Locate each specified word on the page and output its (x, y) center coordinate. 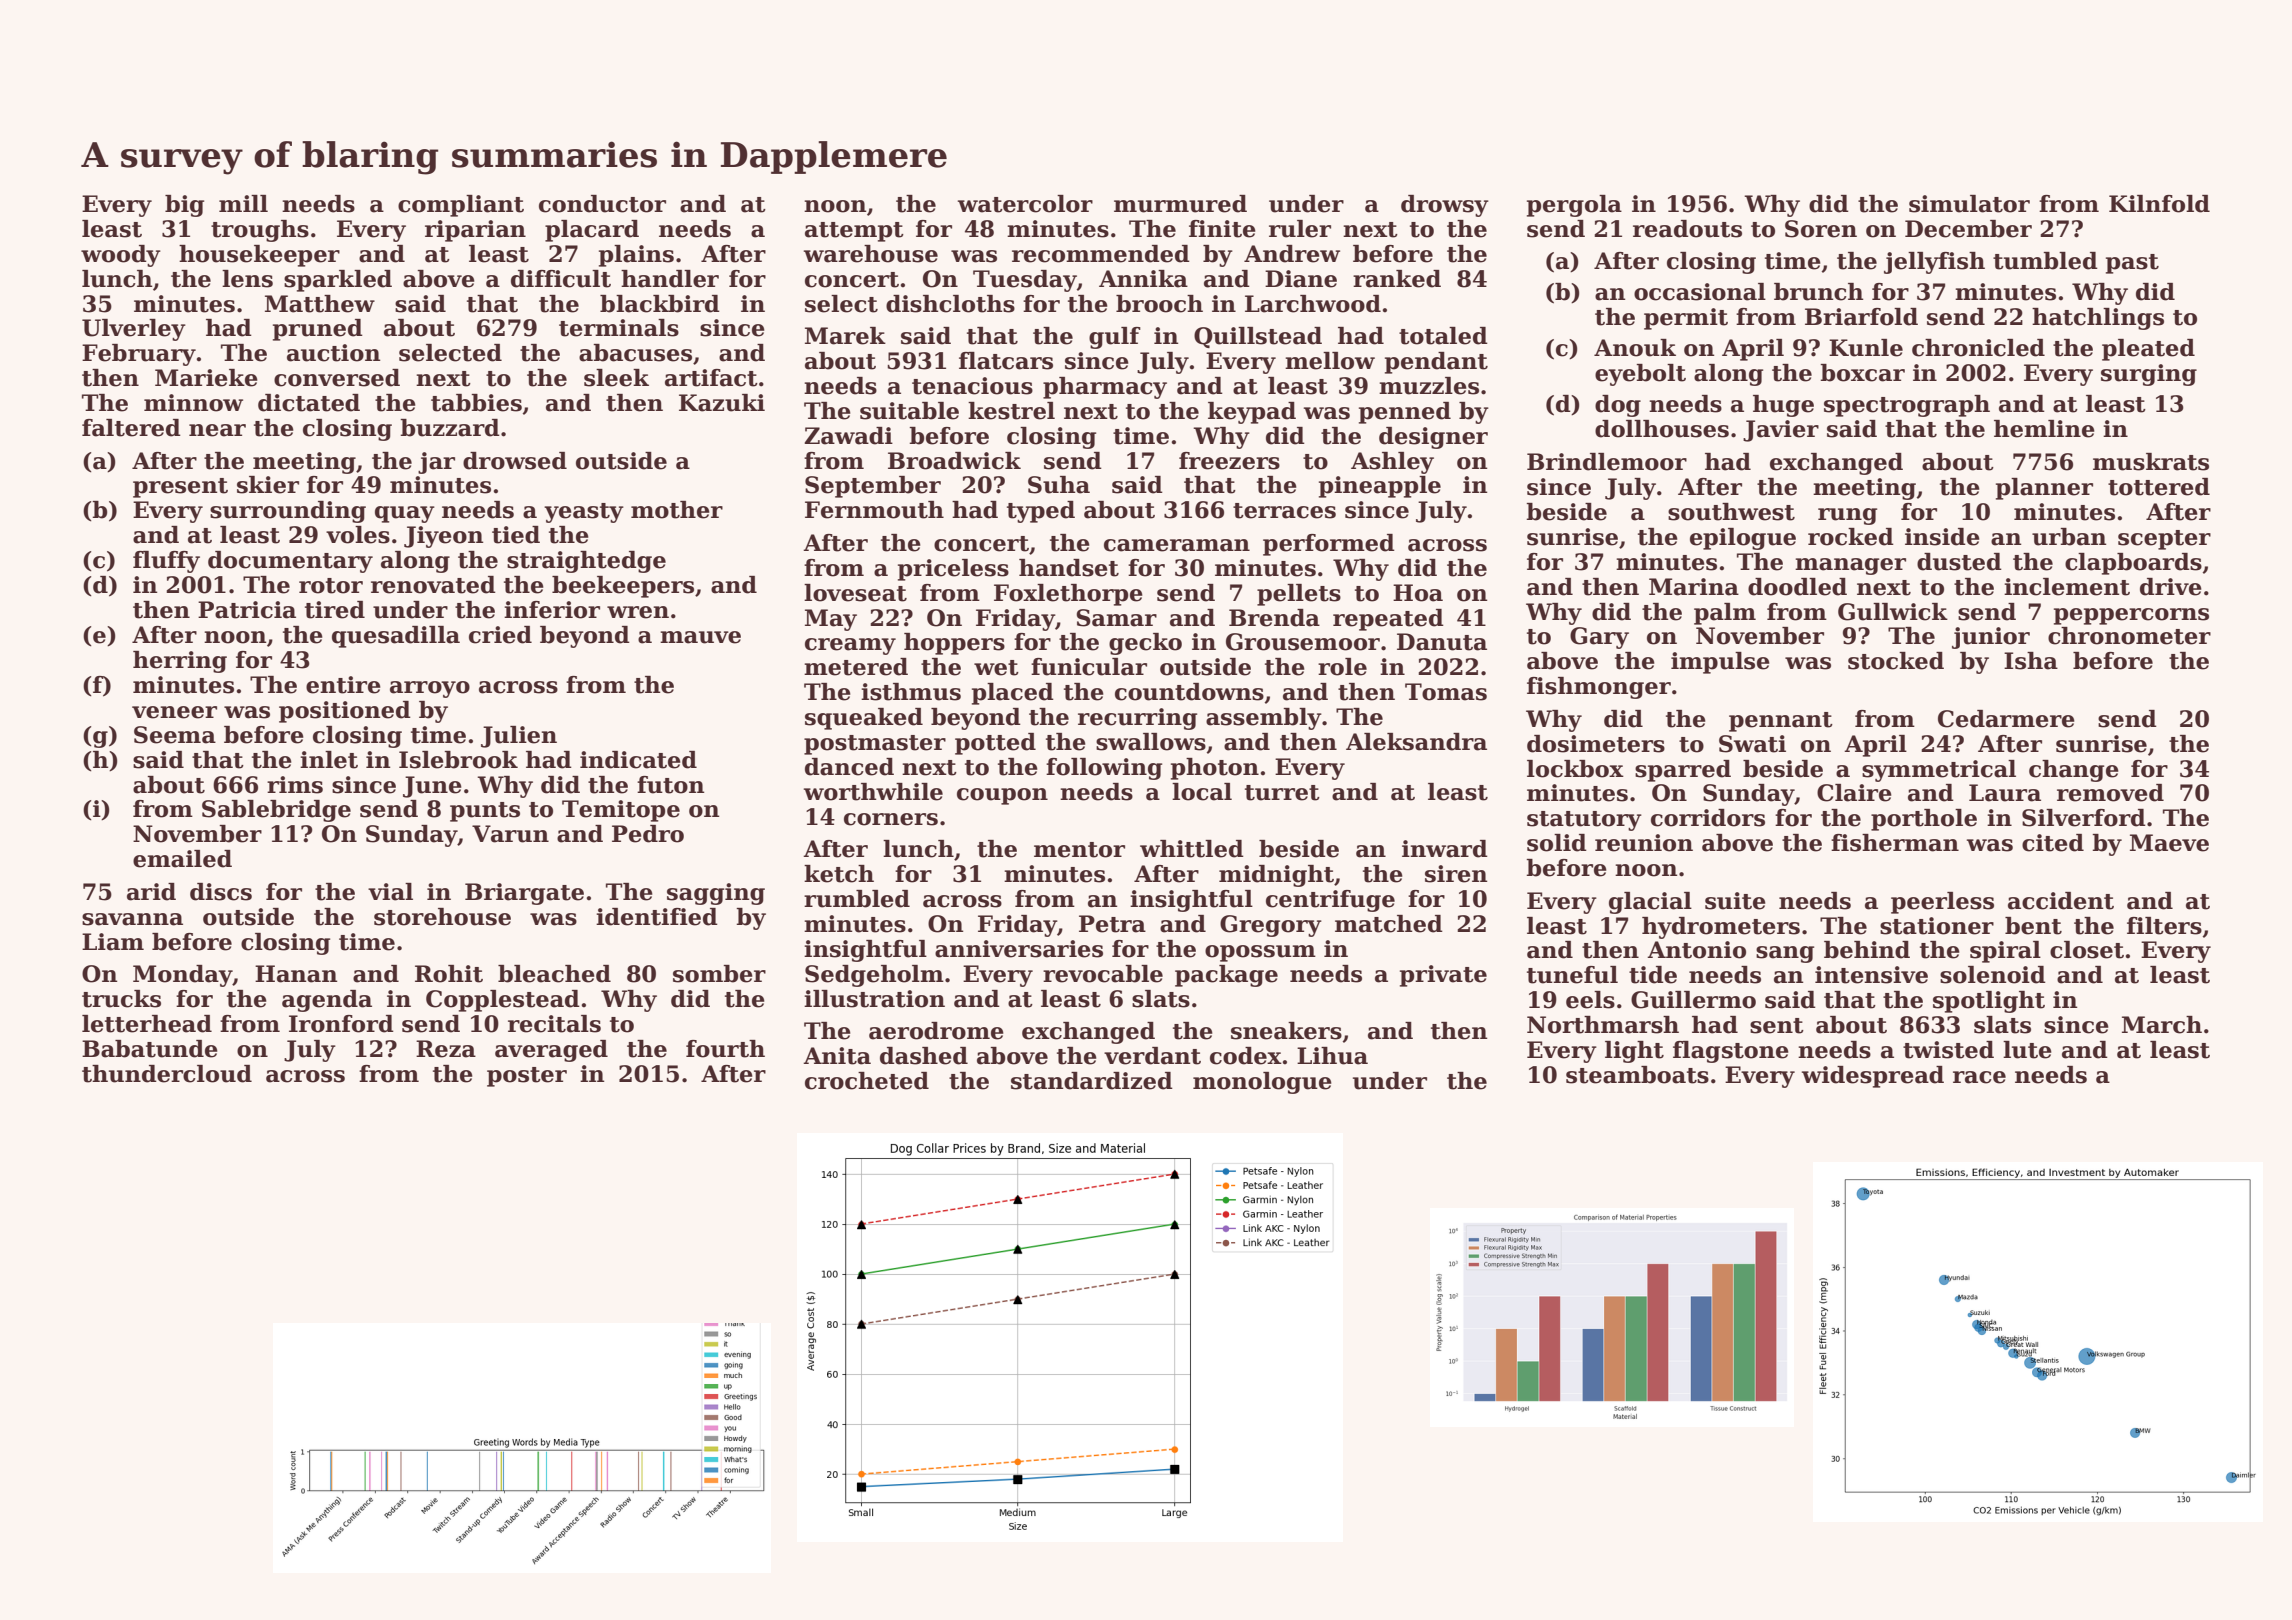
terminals (619, 328)
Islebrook (458, 760)
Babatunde (150, 1049)
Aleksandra (1416, 742)
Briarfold (1861, 317)
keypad (1252, 413)
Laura (2005, 793)
